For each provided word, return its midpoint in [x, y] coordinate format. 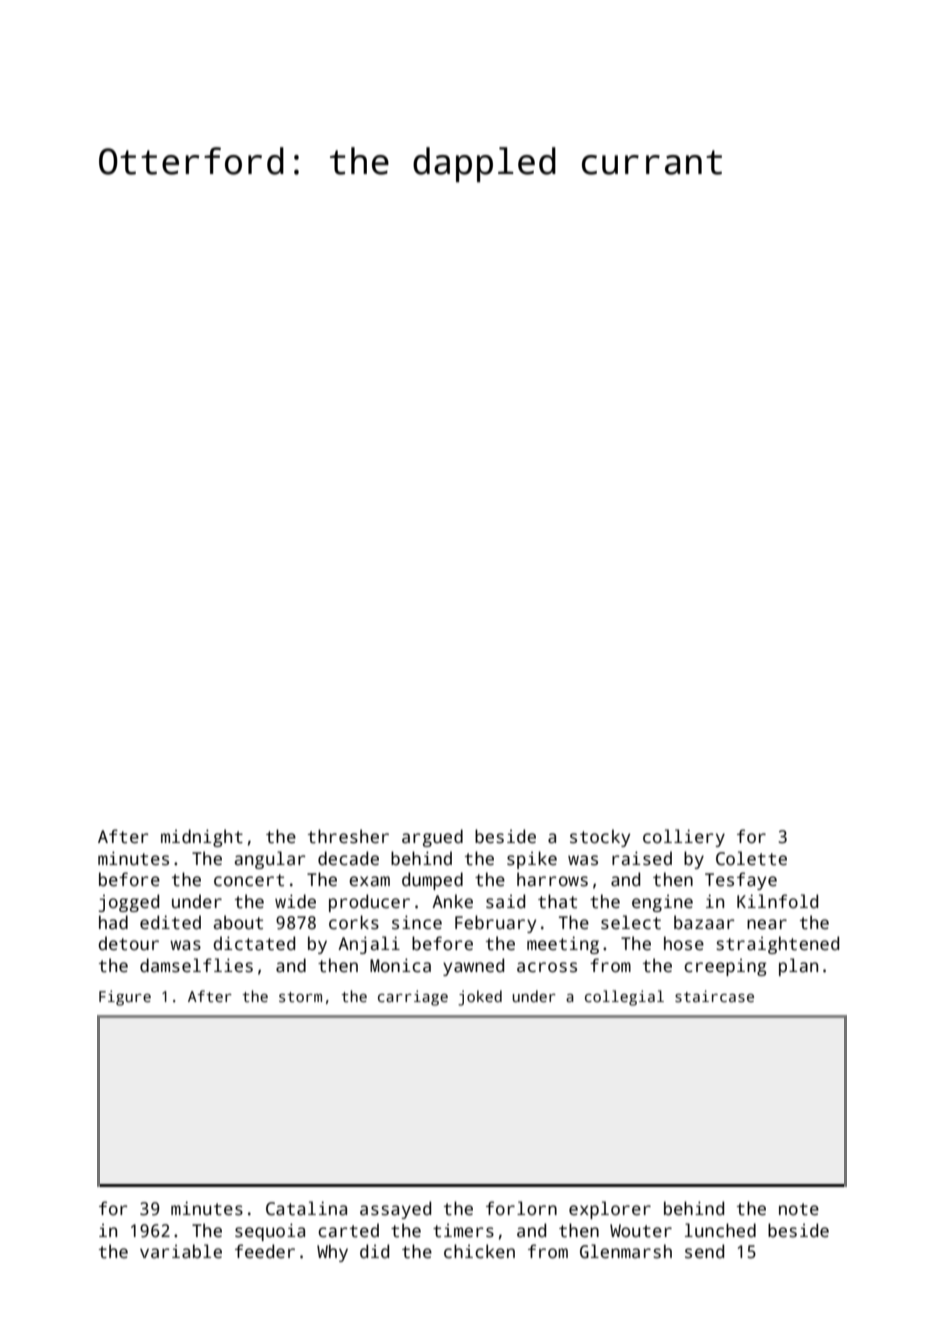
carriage [413, 998]
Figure [125, 998]
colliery [684, 838]
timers [463, 1231]
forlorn [521, 1208]
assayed [395, 1210]
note [799, 1209]
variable [181, 1251]
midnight [202, 838]
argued [432, 838]
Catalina [306, 1208]
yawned [473, 967]
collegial [624, 998]
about [238, 922]
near [767, 924]
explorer [610, 1210]
